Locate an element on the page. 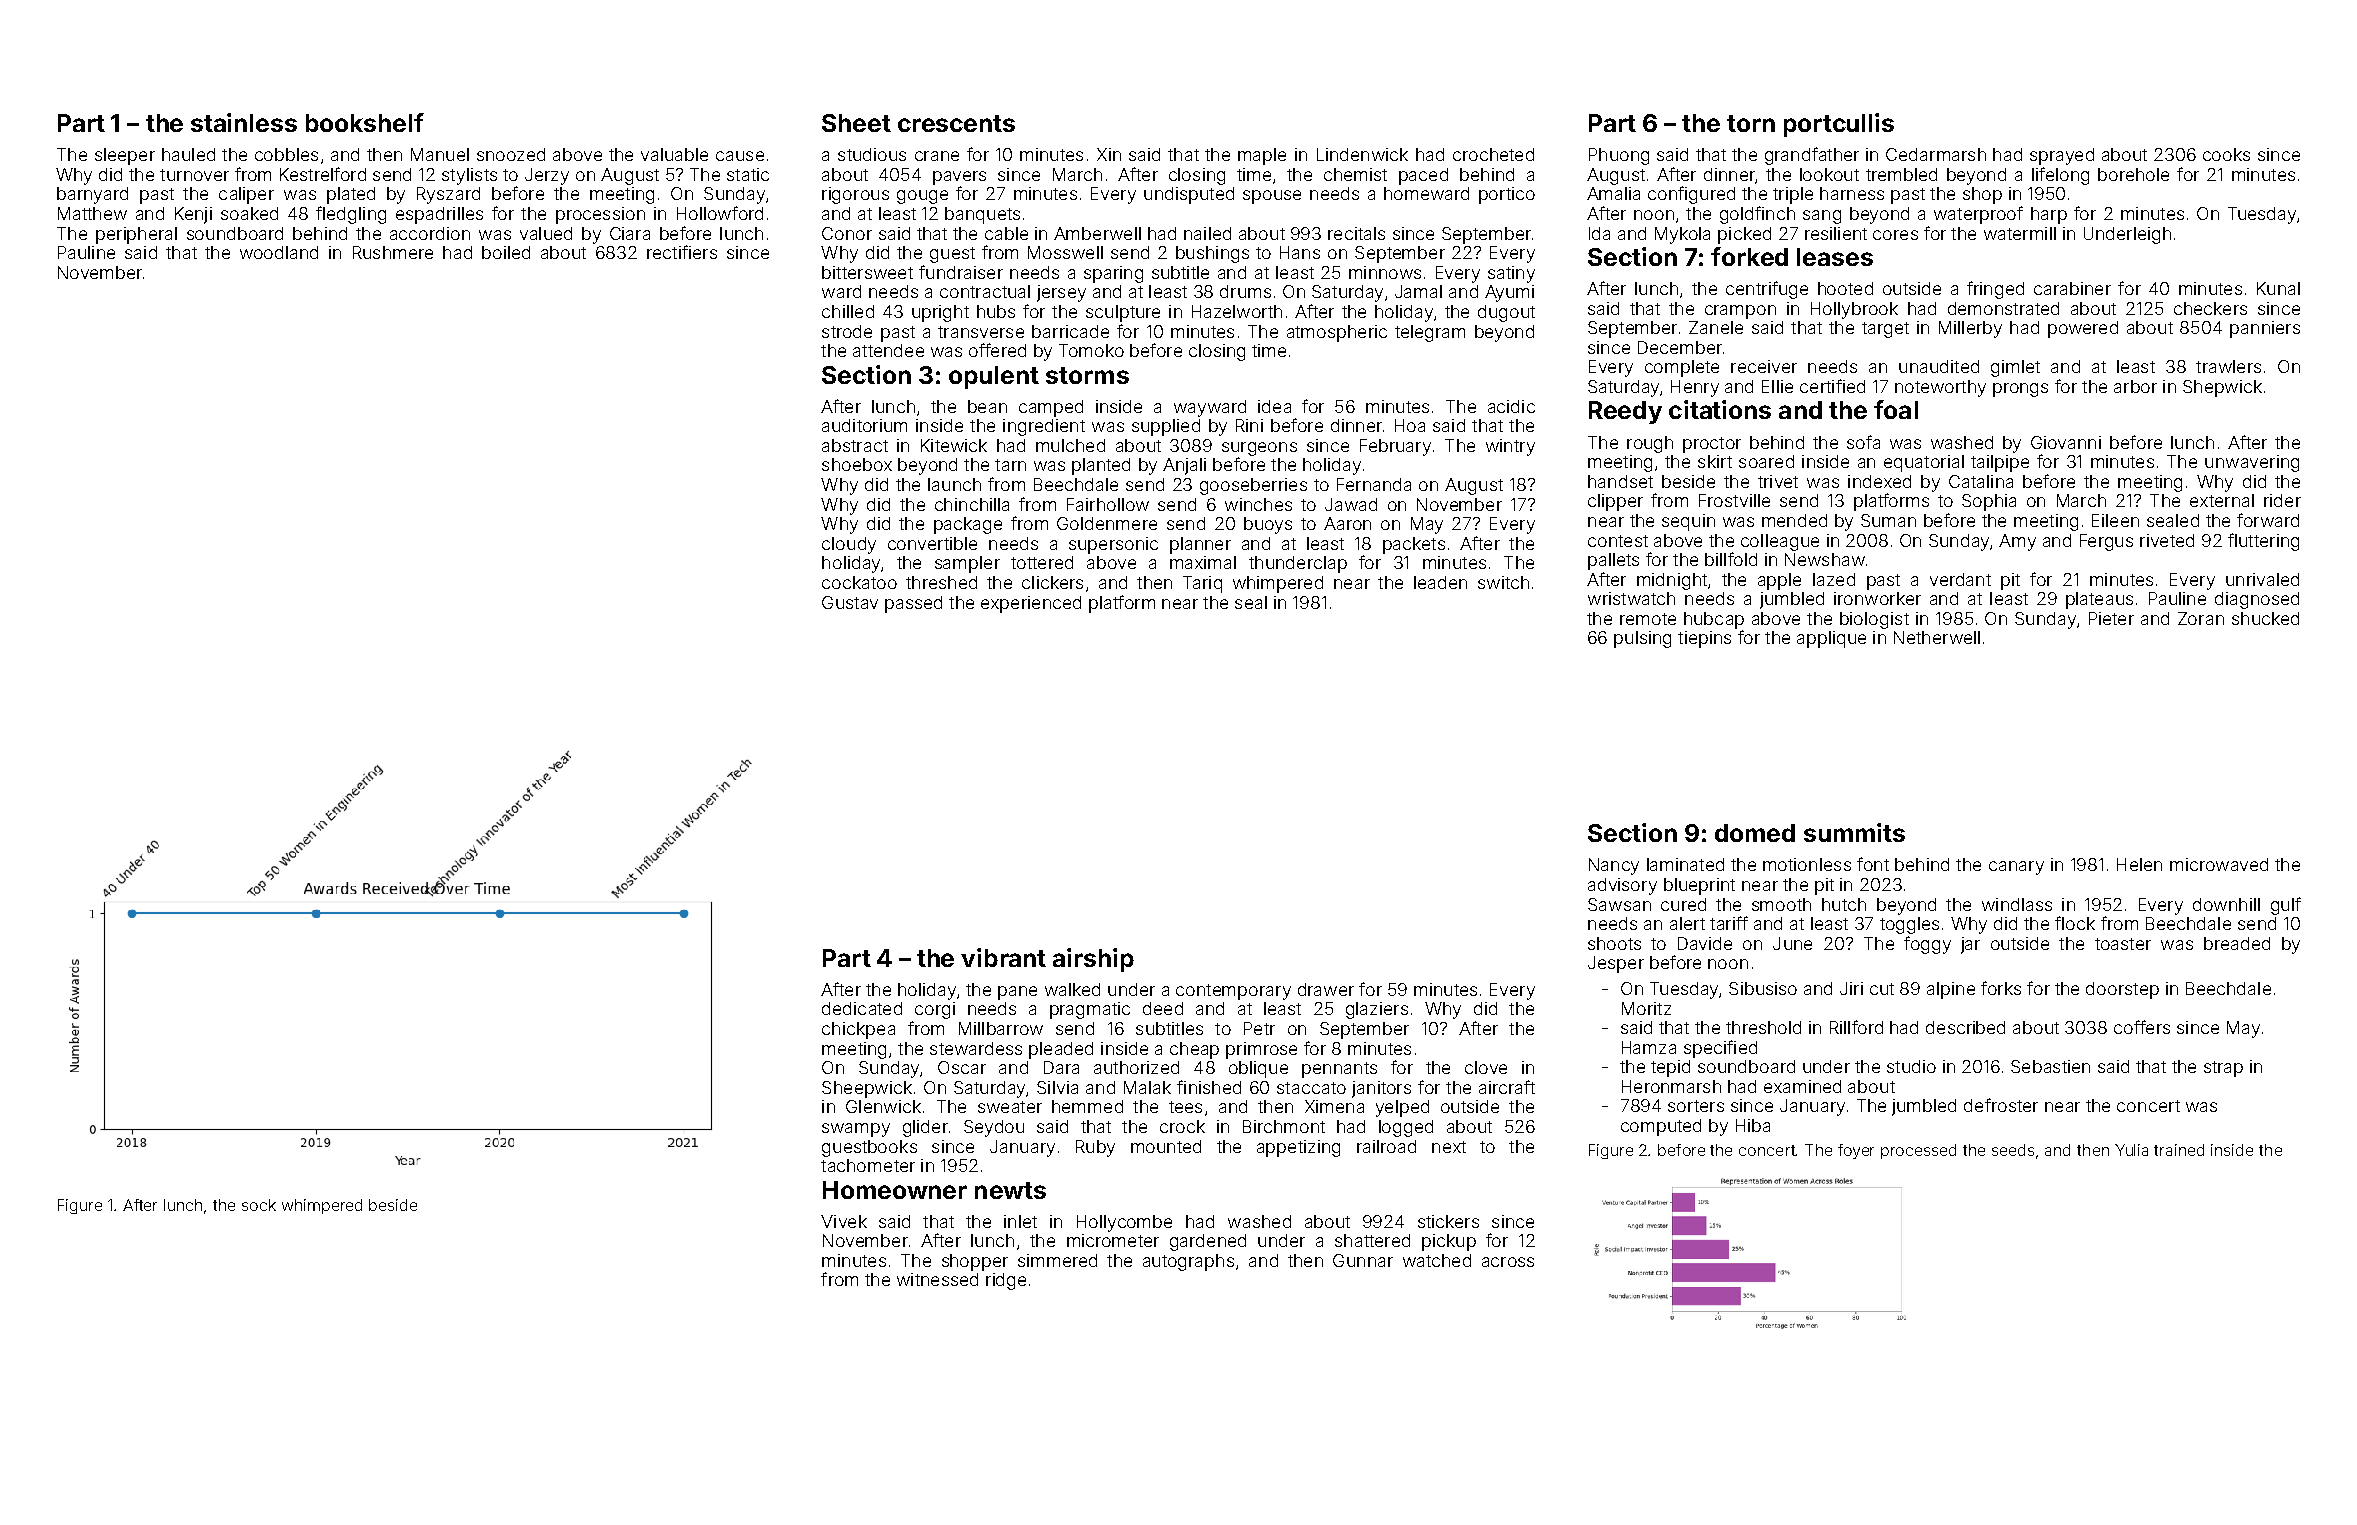 This page has width=2357, height=1525. mended is located at coordinates (1794, 520).
